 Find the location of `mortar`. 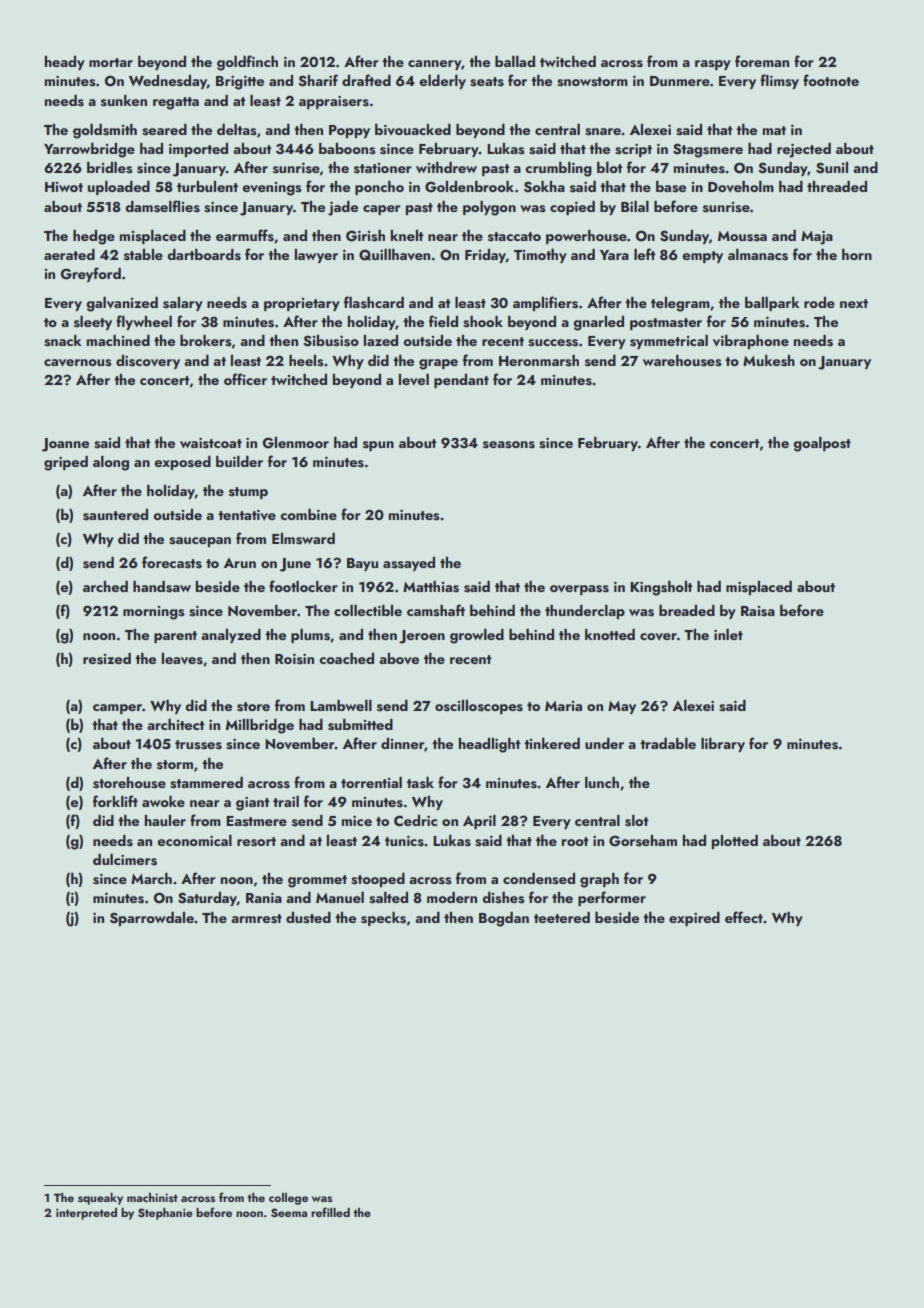

mortar is located at coordinates (111, 62).
